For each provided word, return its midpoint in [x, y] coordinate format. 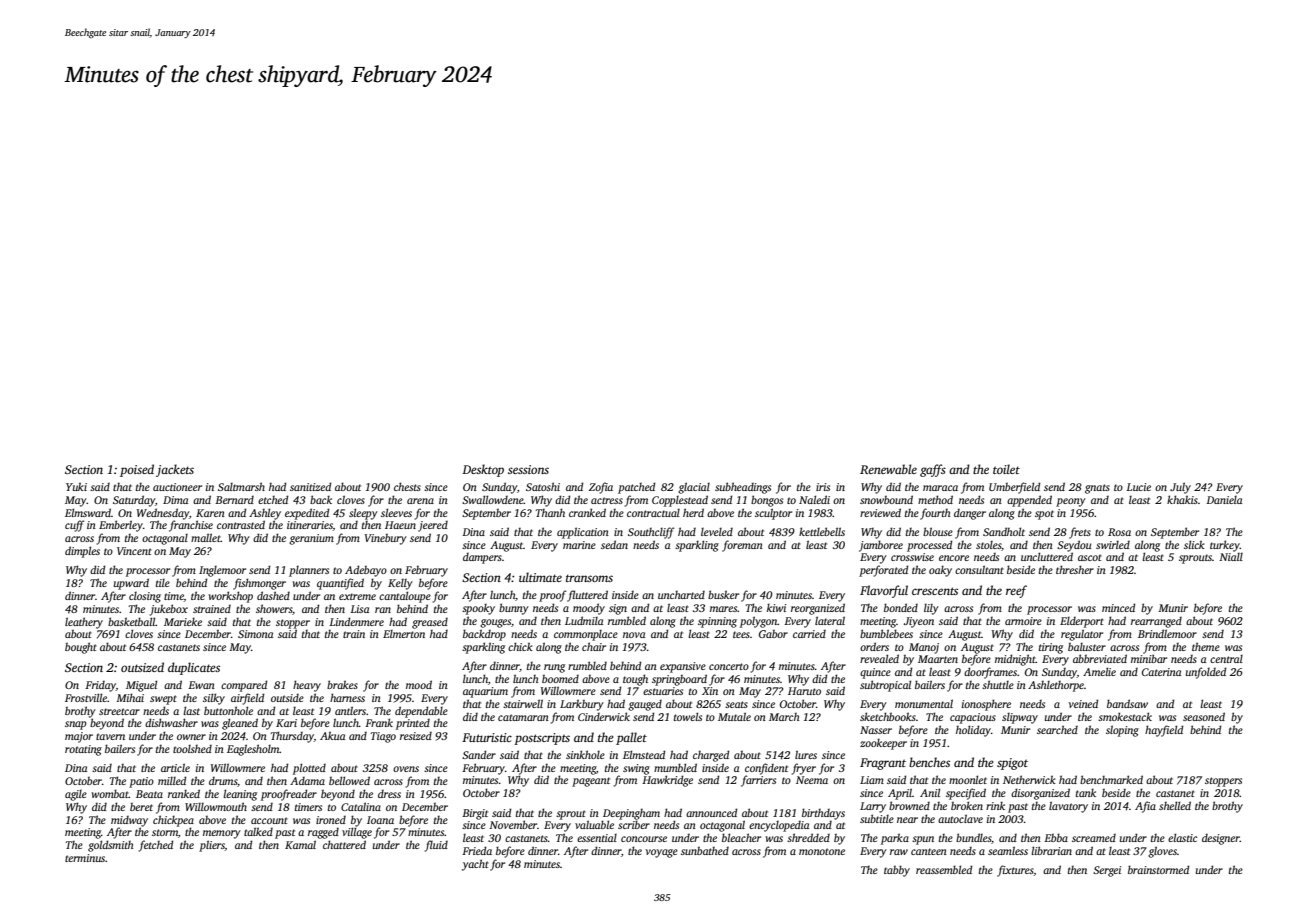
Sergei [1107, 871]
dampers [482, 558]
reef [1016, 591]
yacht [475, 865]
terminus [85, 858]
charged [711, 756]
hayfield [1164, 731]
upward [131, 584]
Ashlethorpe [1056, 686]
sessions [528, 469]
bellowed [349, 780]
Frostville [86, 697]
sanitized [310, 486]
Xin [710, 691]
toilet [1006, 469]
